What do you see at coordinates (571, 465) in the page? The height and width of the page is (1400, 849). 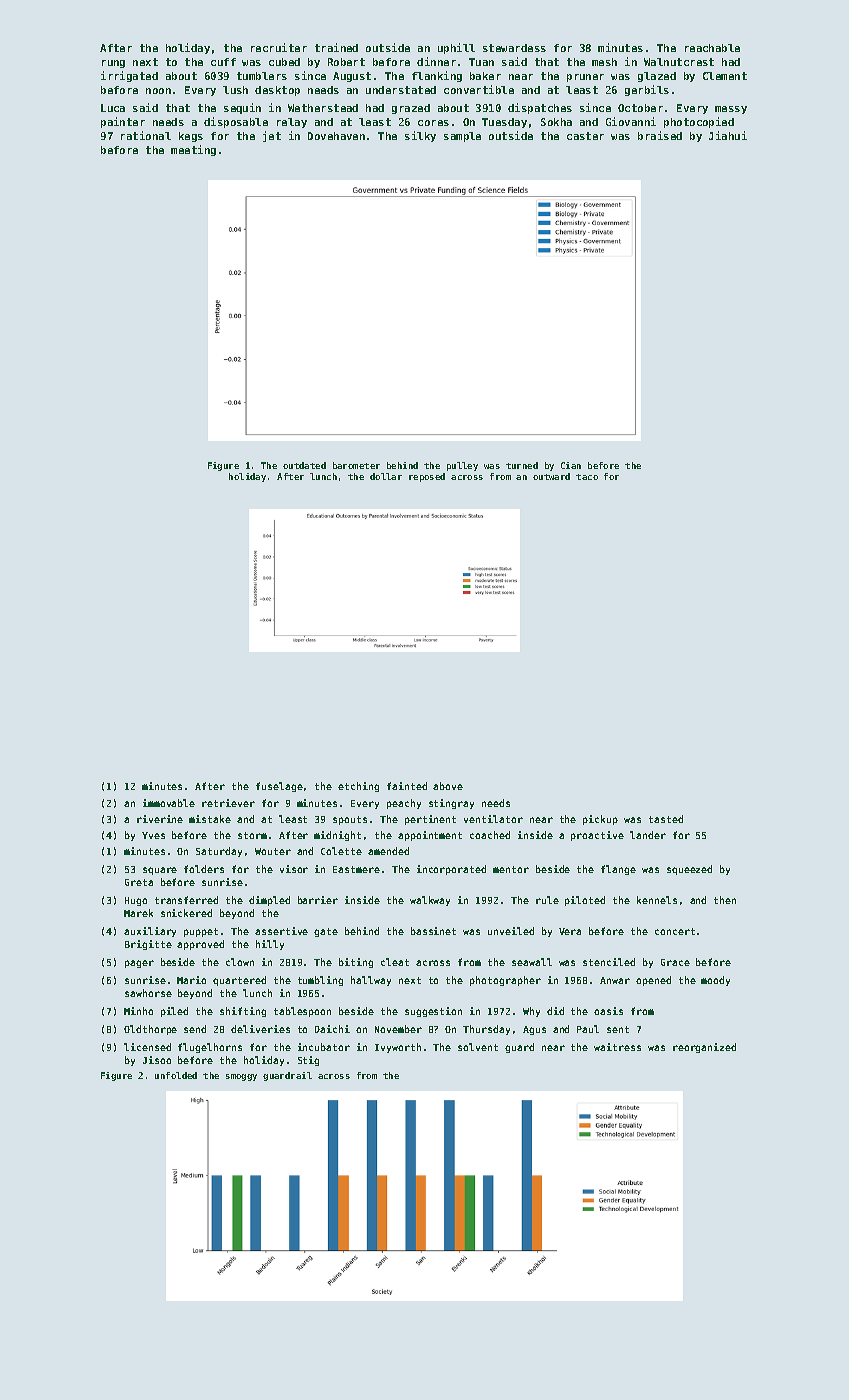 I see `Cian` at bounding box center [571, 465].
